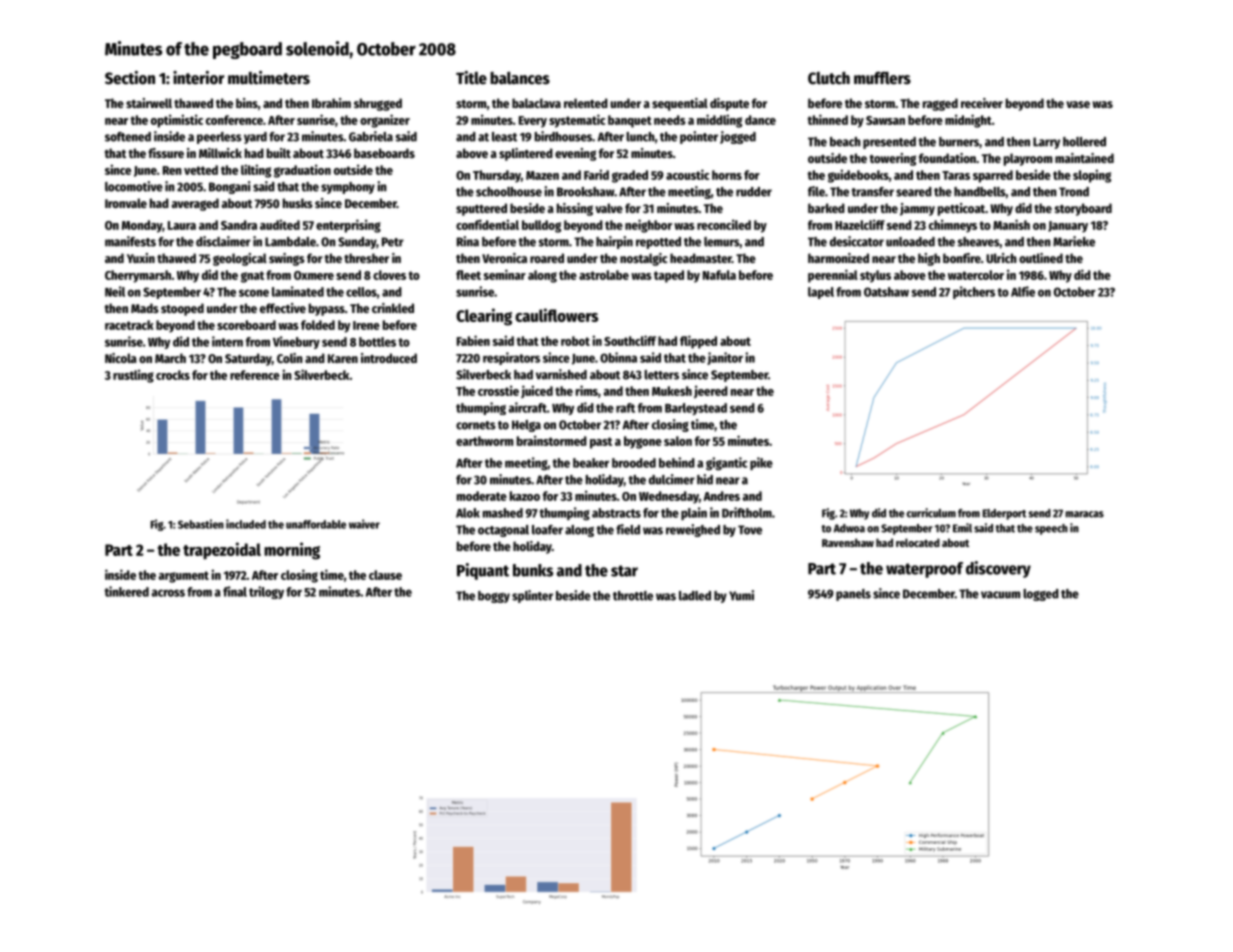 The height and width of the document is (952, 1233). What do you see at coordinates (721, 496) in the document?
I see `Andres` at bounding box center [721, 496].
